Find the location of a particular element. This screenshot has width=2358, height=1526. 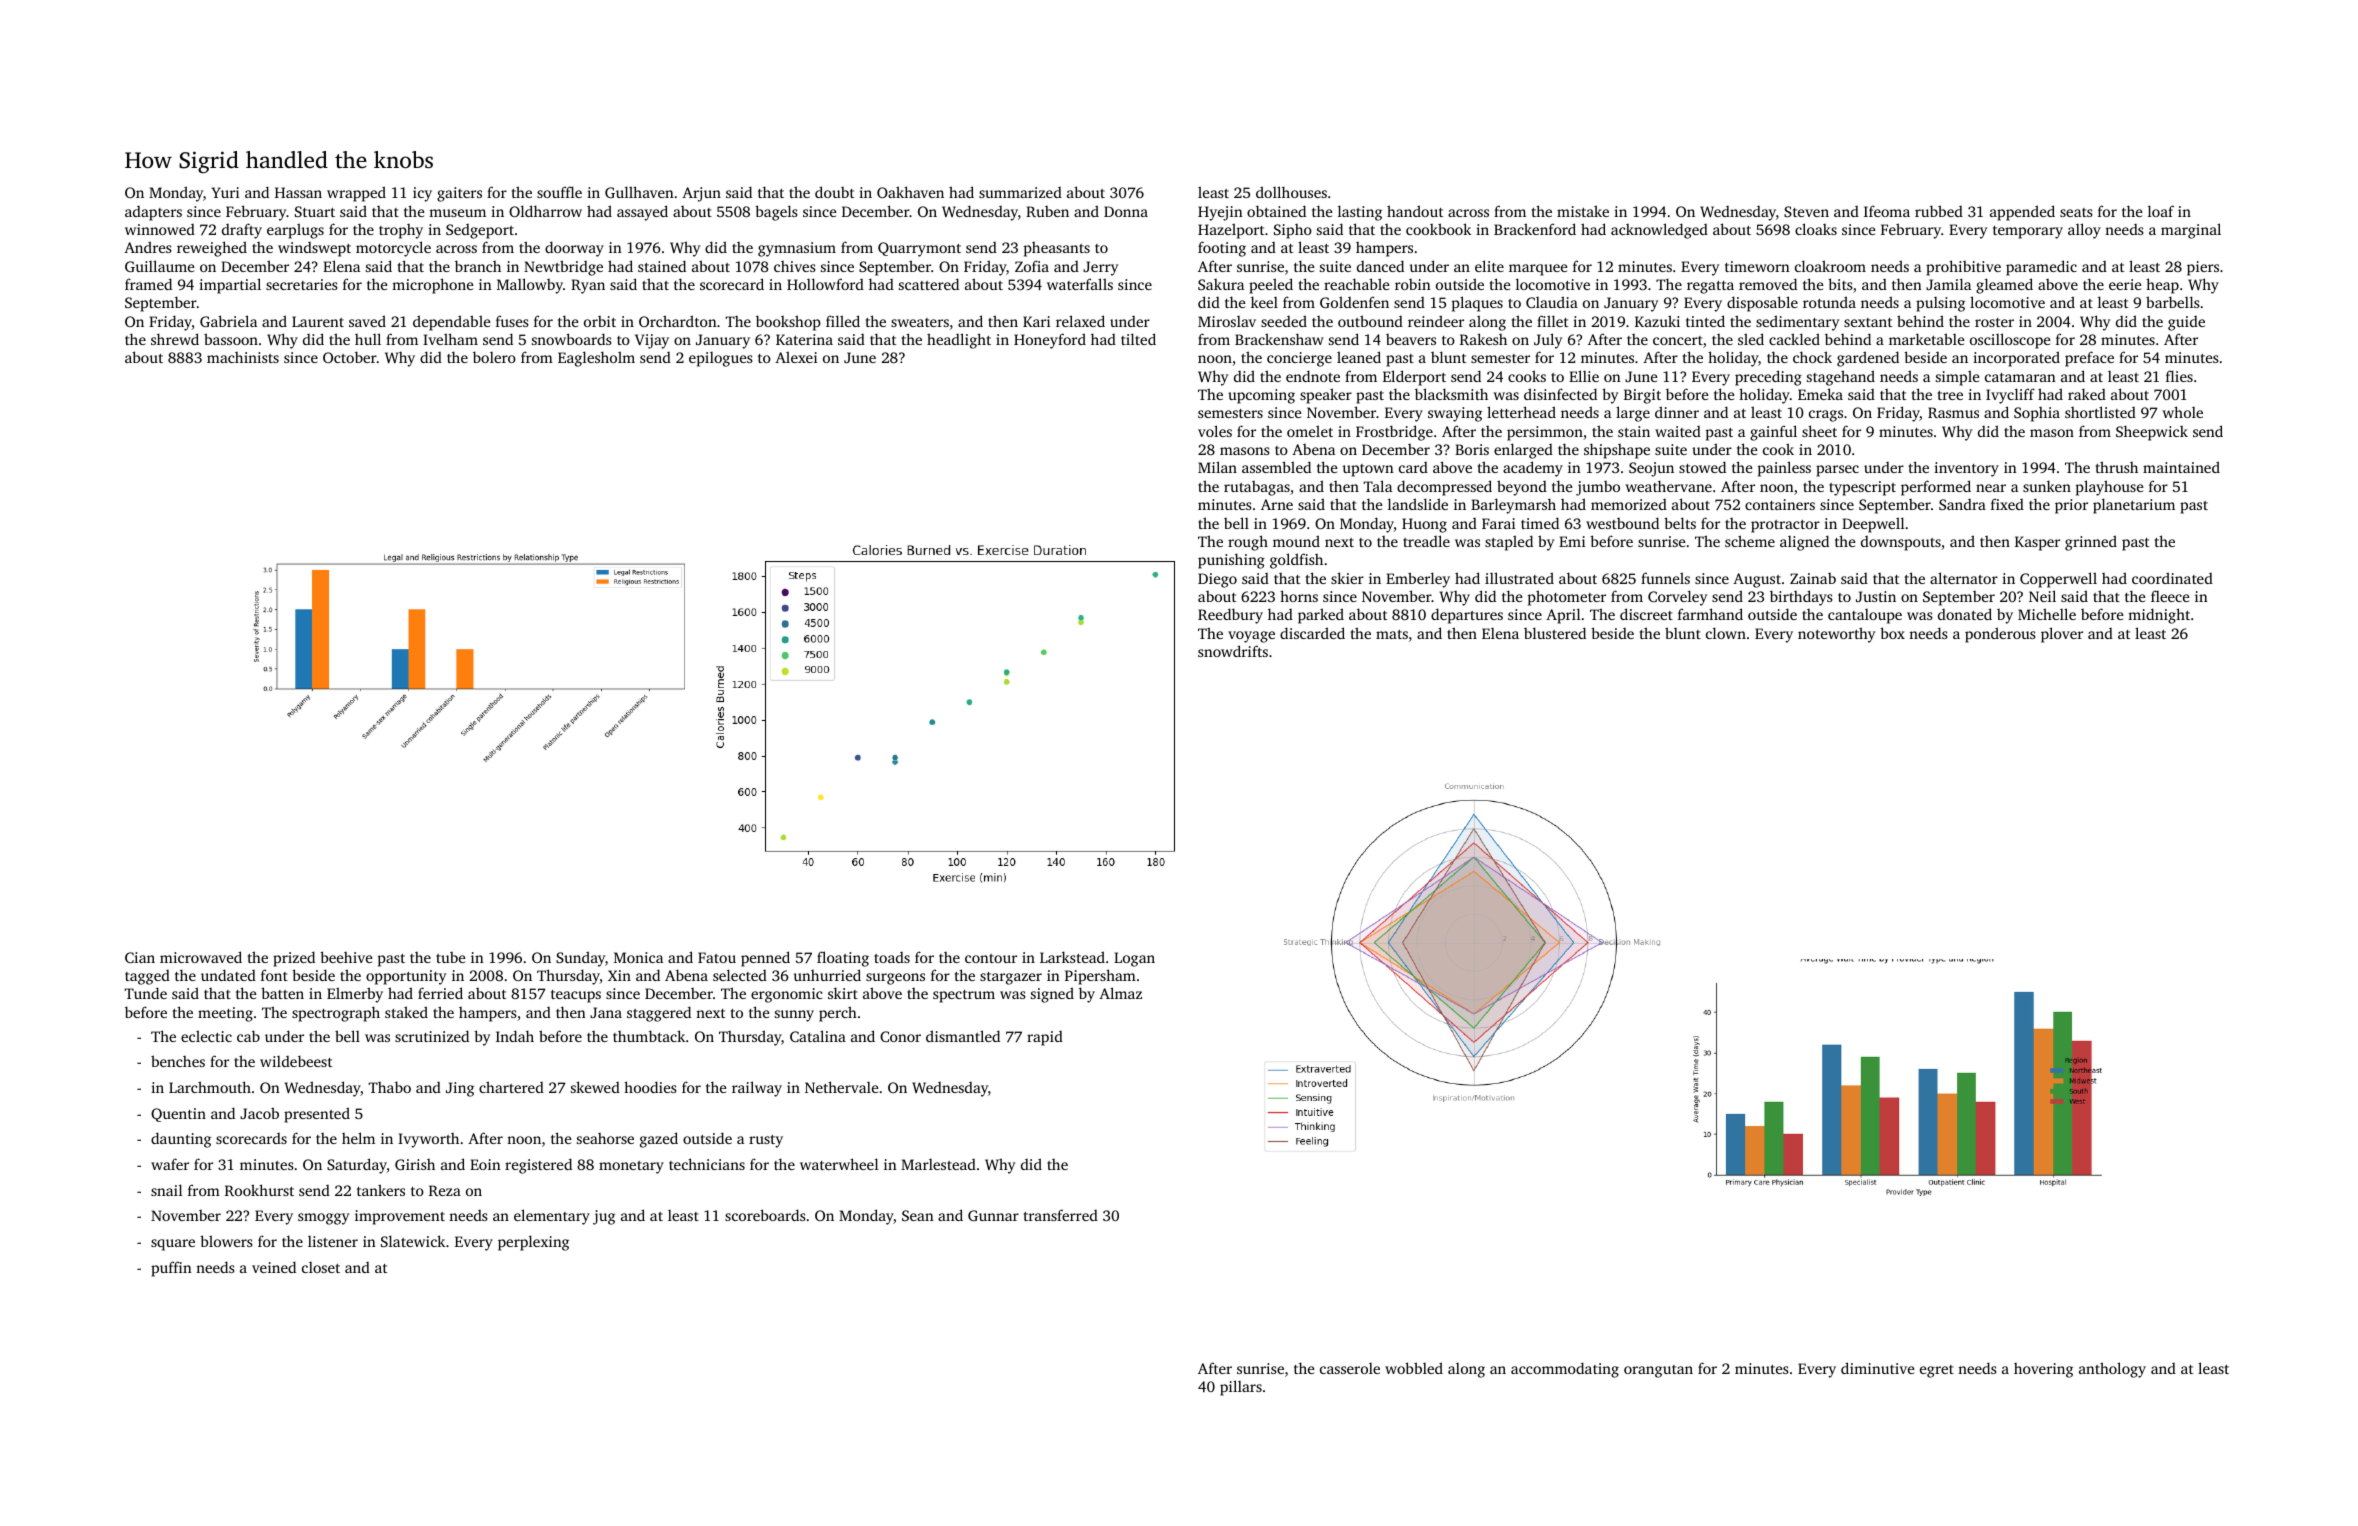

transferred is located at coordinates (1061, 1215).
